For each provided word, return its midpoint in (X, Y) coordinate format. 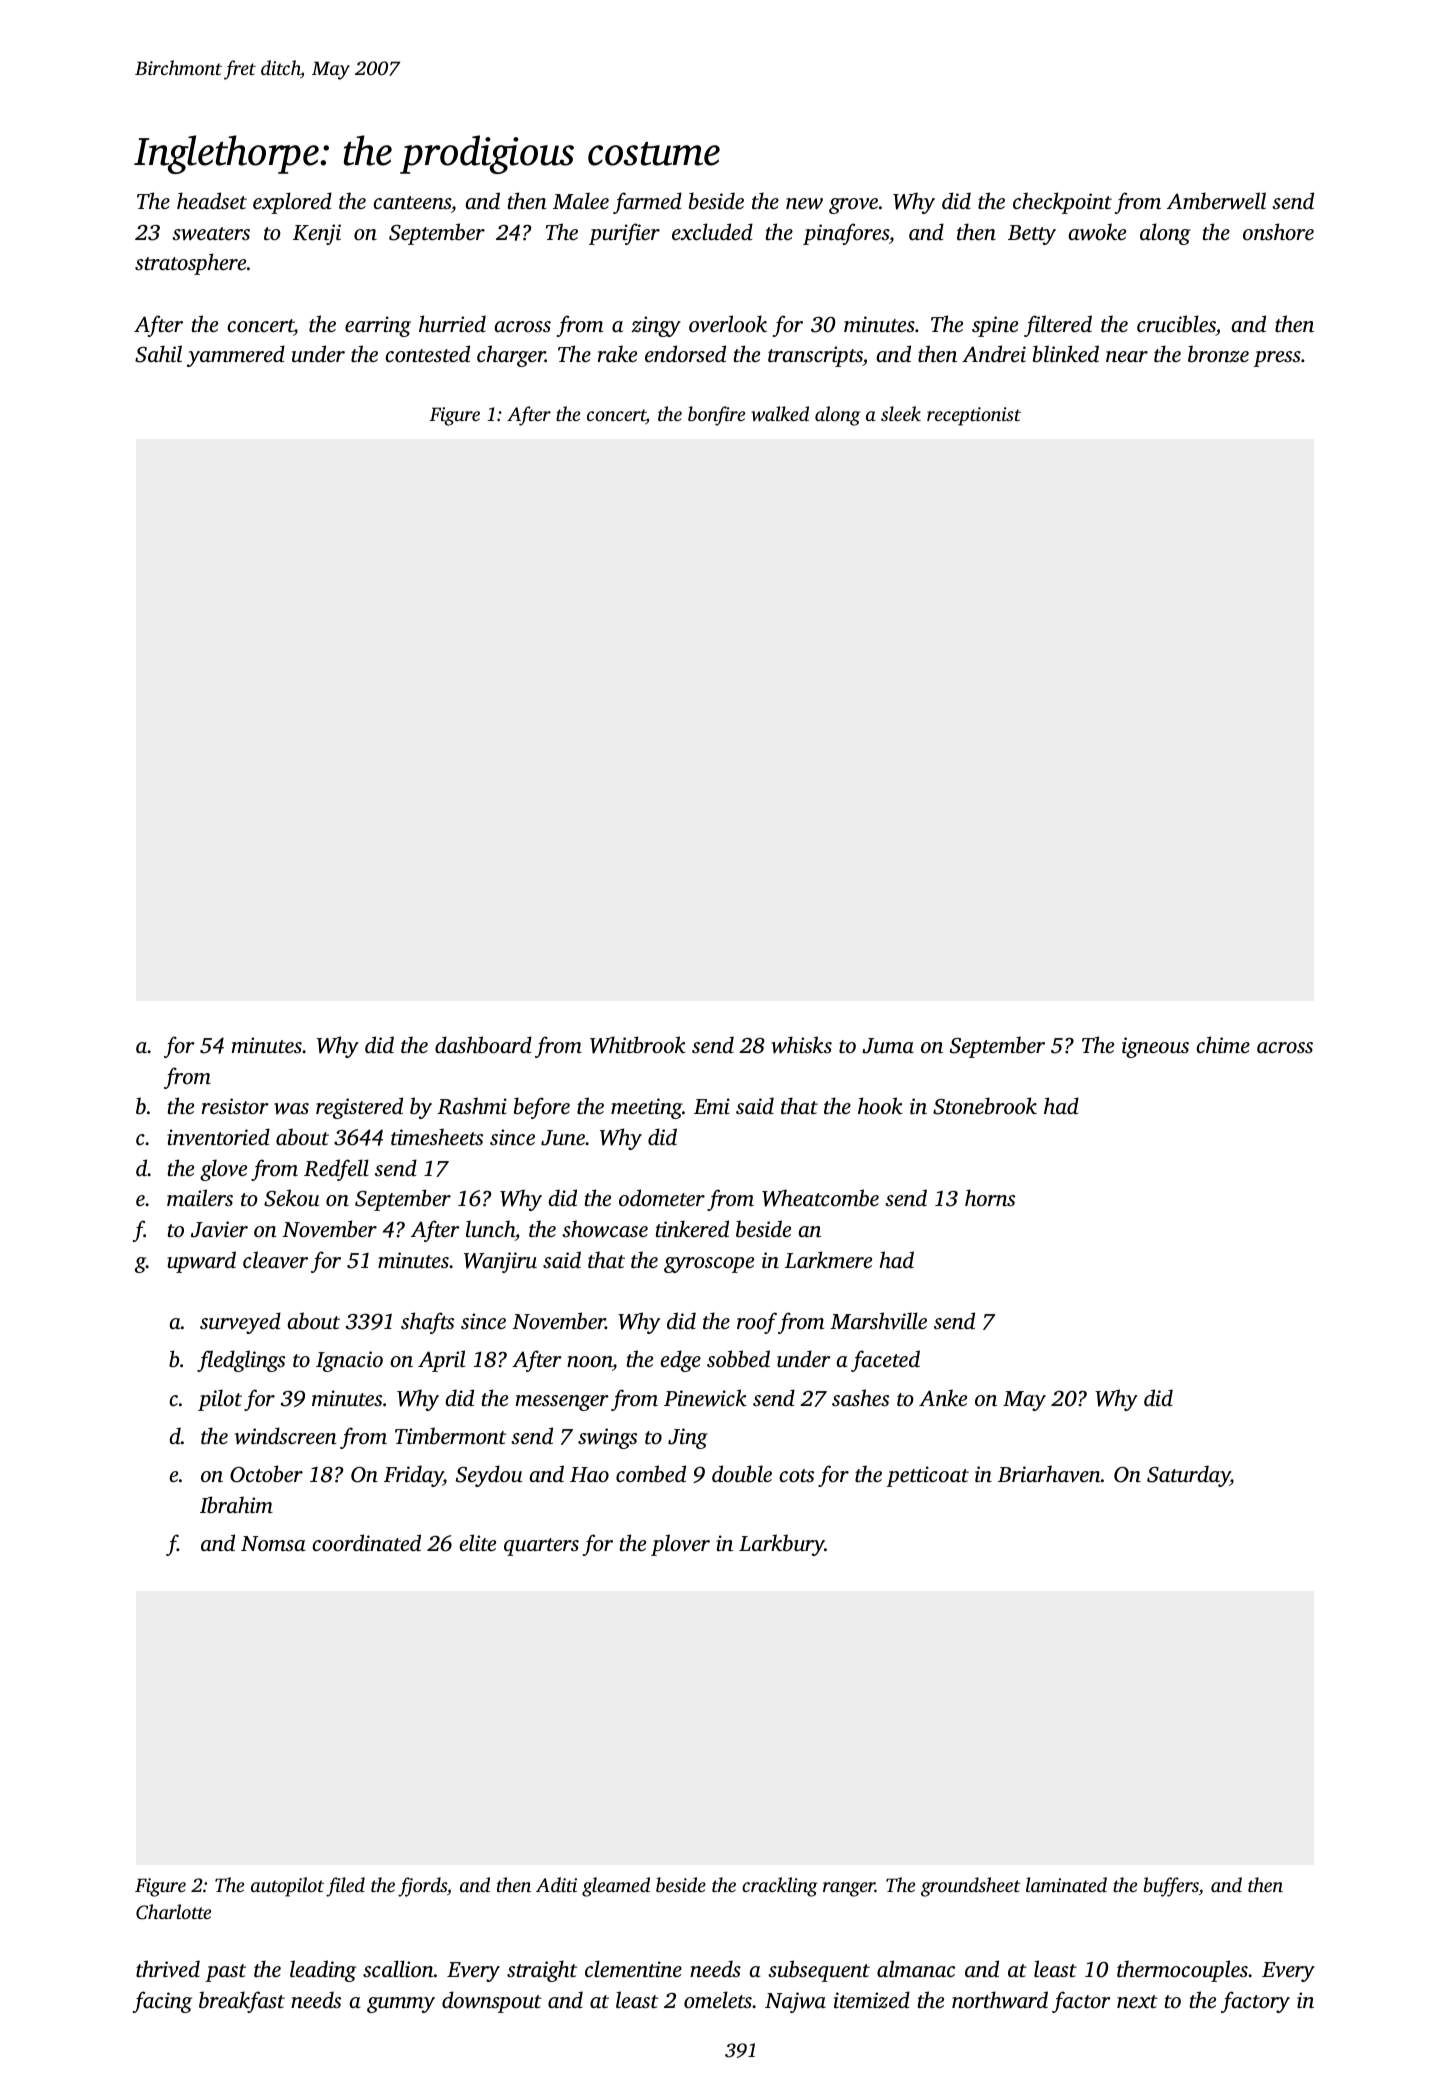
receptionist (974, 416)
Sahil (158, 354)
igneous (1155, 1047)
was (291, 1108)
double (742, 1473)
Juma (888, 1046)
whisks (801, 1045)
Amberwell (1216, 200)
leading (323, 1971)
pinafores (846, 234)
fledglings (241, 1361)
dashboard (483, 1044)
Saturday (1188, 1476)
